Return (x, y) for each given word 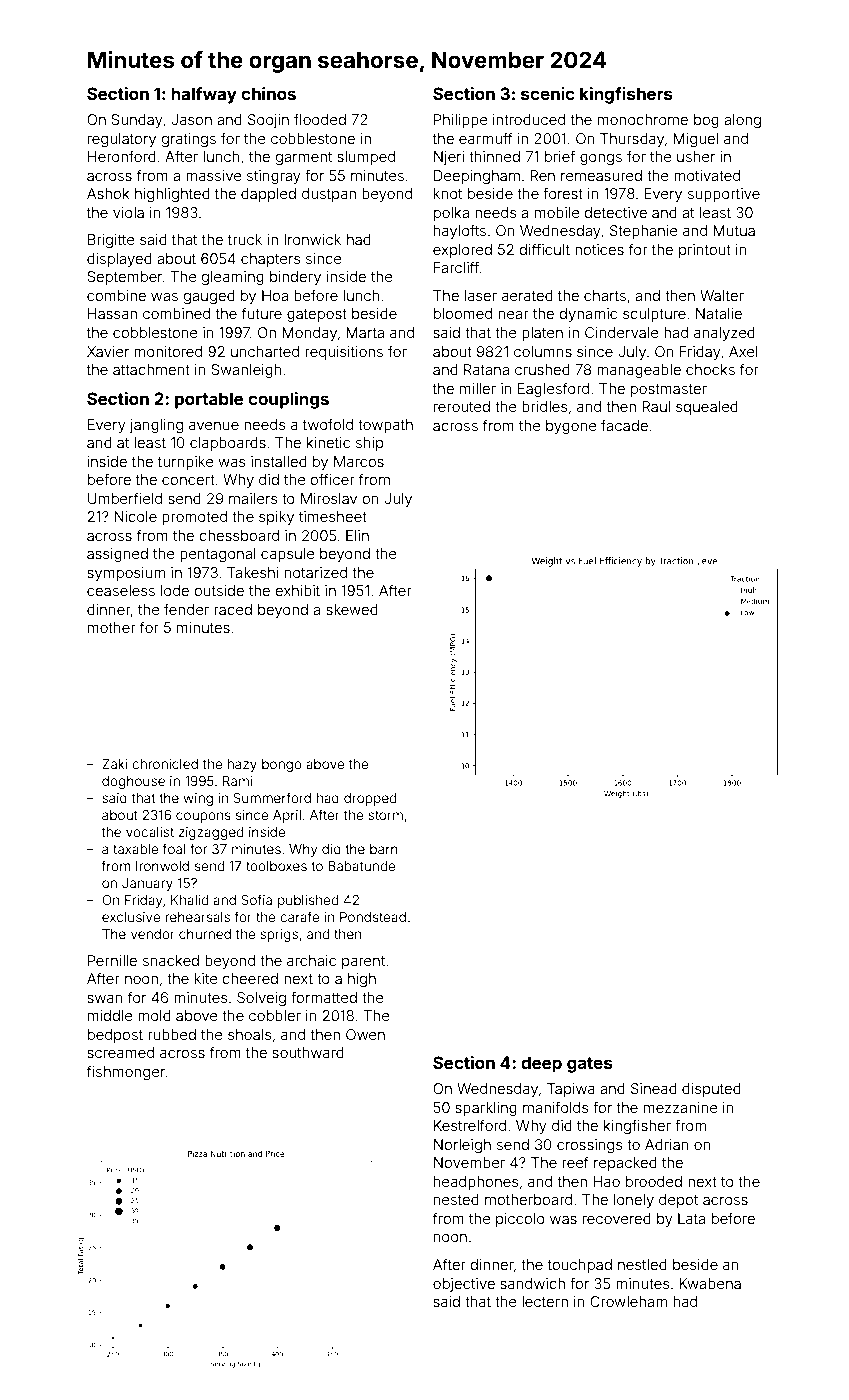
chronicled (165, 764)
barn (384, 849)
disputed (711, 1090)
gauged (209, 297)
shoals (250, 1034)
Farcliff (456, 267)
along (742, 121)
